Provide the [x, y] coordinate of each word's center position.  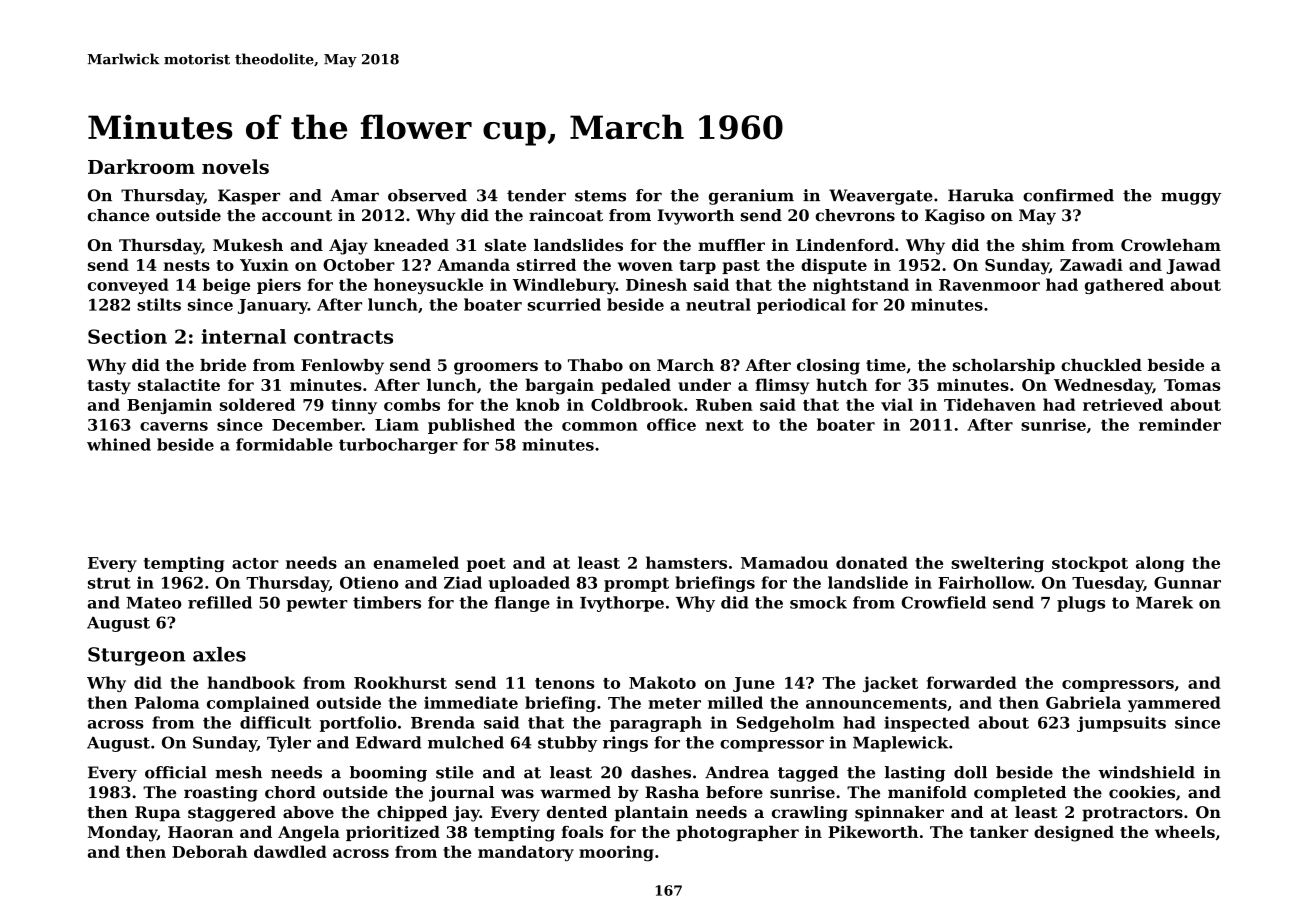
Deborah [210, 851]
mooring [616, 853]
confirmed [1068, 195]
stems [600, 196]
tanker [999, 832]
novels [235, 166]
